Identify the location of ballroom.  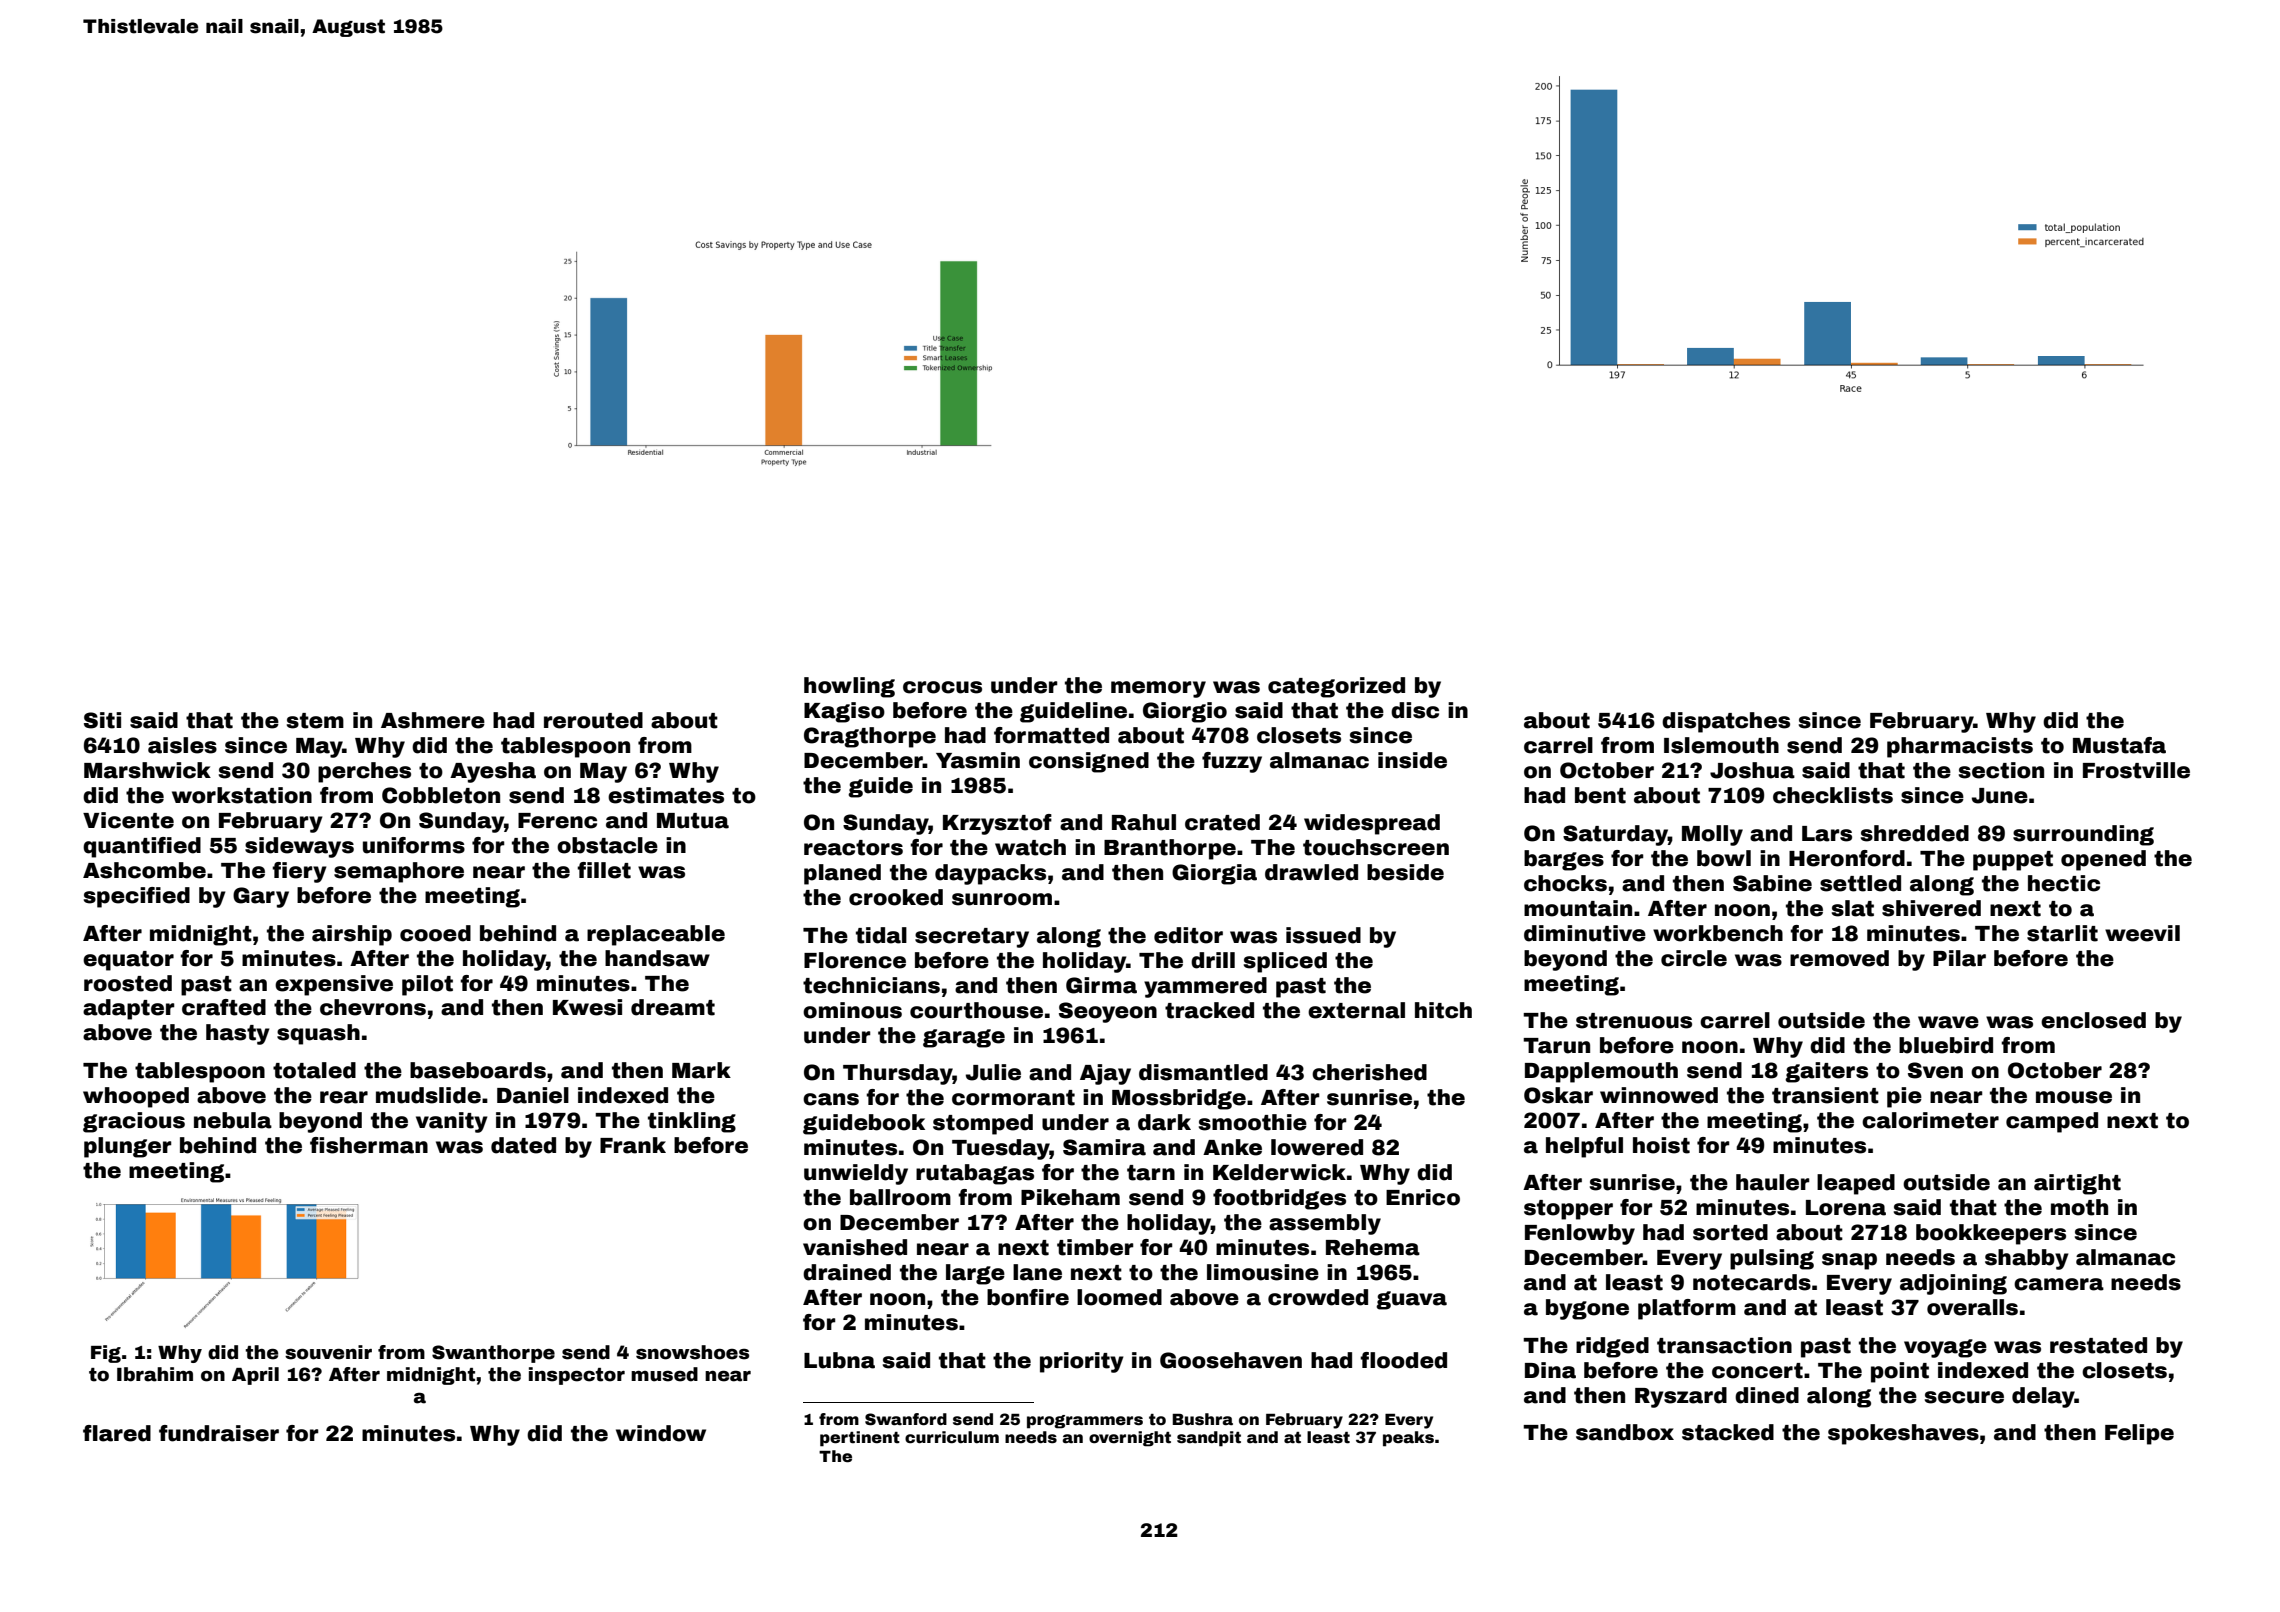
(900, 1197).
